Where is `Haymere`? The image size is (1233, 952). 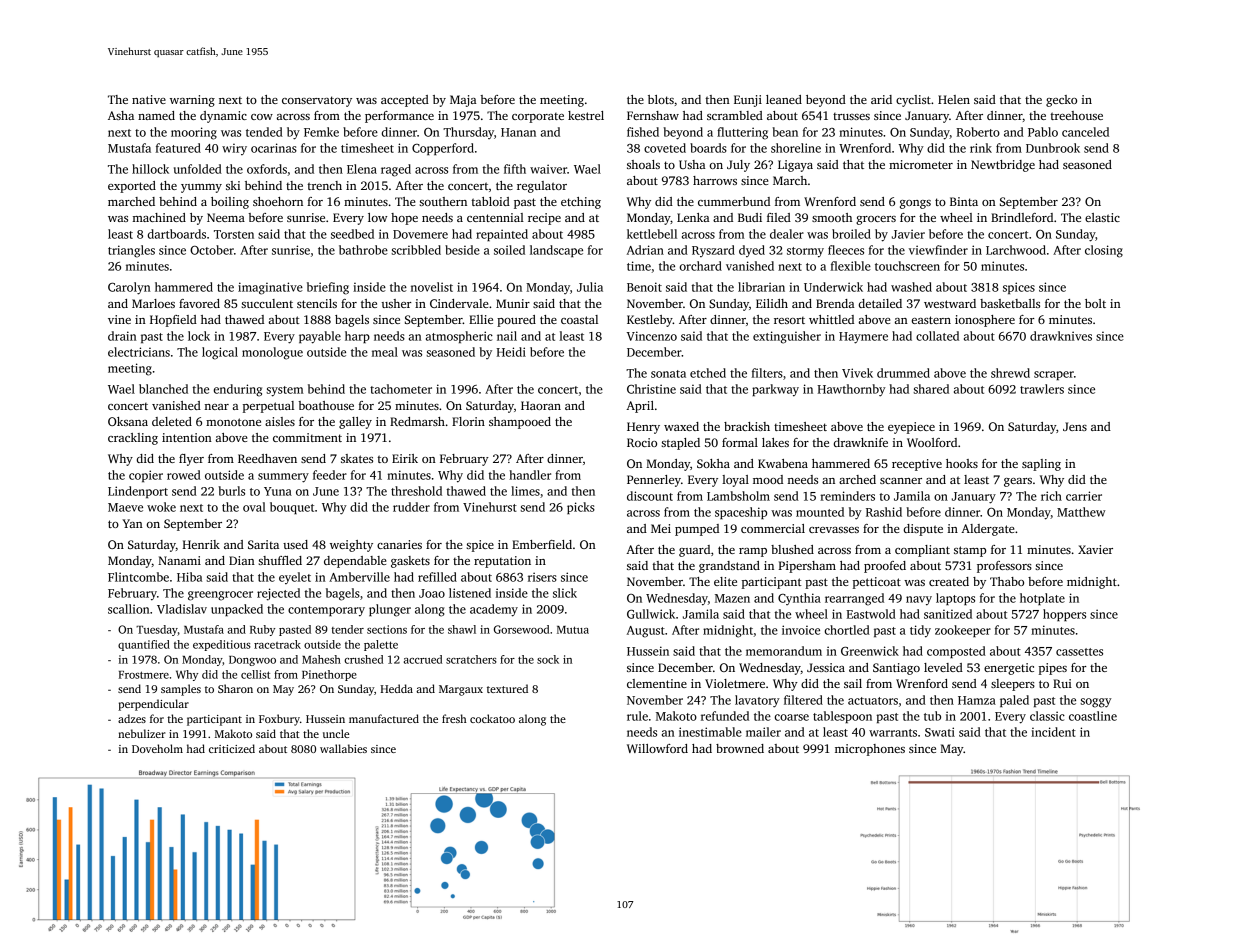
Haymere is located at coordinates (863, 338).
